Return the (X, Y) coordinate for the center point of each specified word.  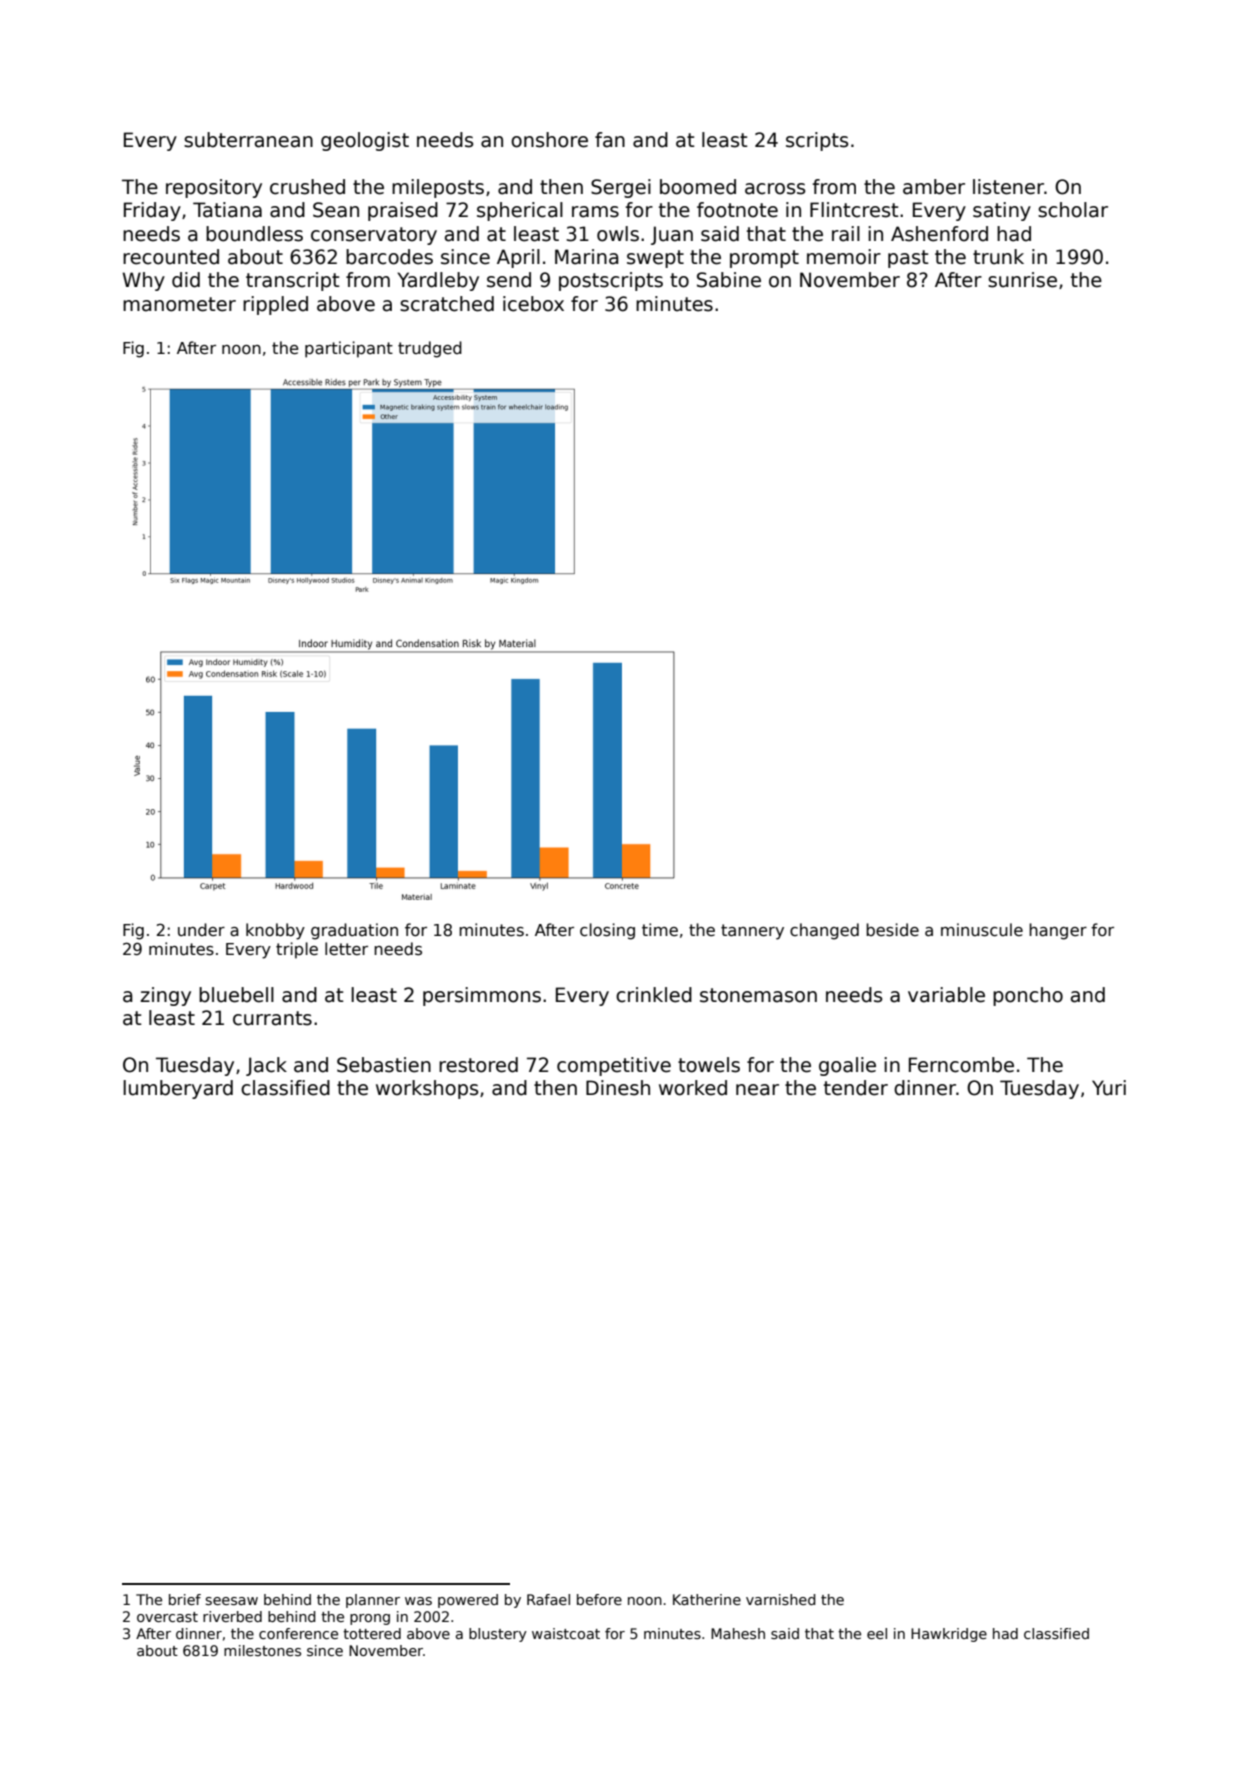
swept (655, 259)
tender (856, 1088)
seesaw (231, 1601)
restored (478, 1065)
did (186, 280)
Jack (266, 1066)
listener (1008, 187)
